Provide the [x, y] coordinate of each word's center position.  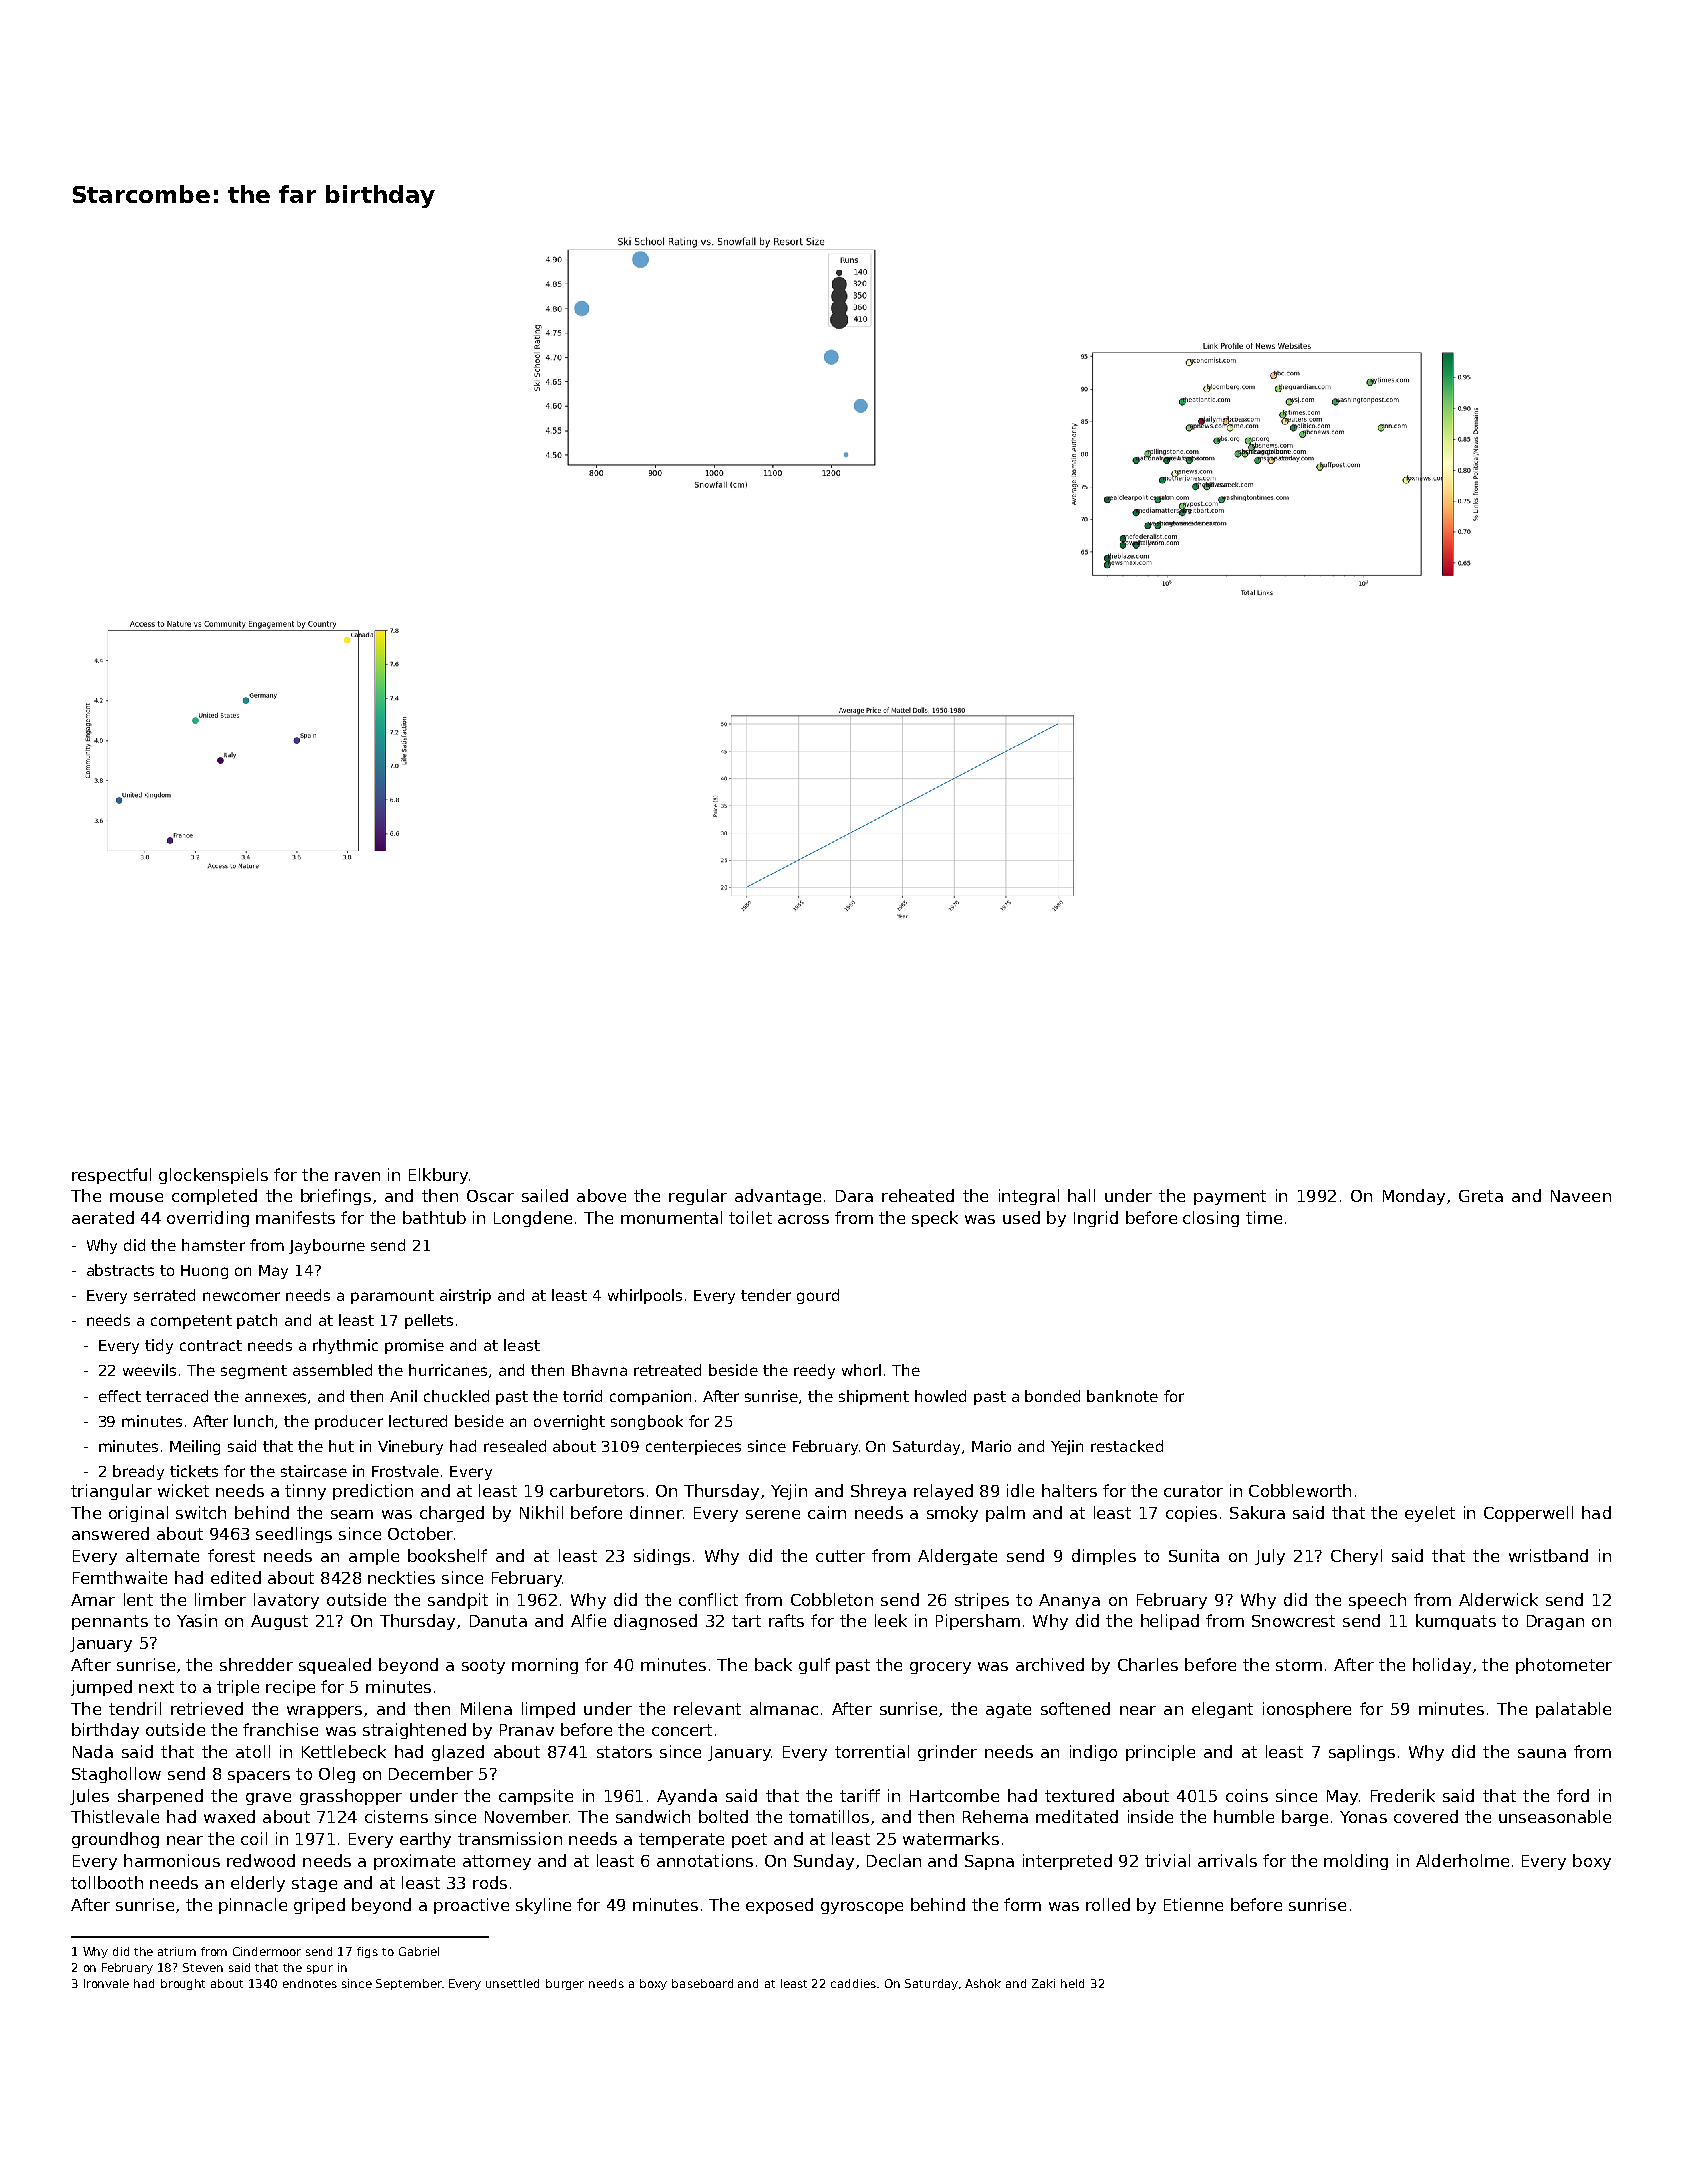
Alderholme [1462, 1860]
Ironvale [106, 1983]
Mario [991, 1446]
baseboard [702, 1983]
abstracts [120, 1270]
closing [1211, 1219]
